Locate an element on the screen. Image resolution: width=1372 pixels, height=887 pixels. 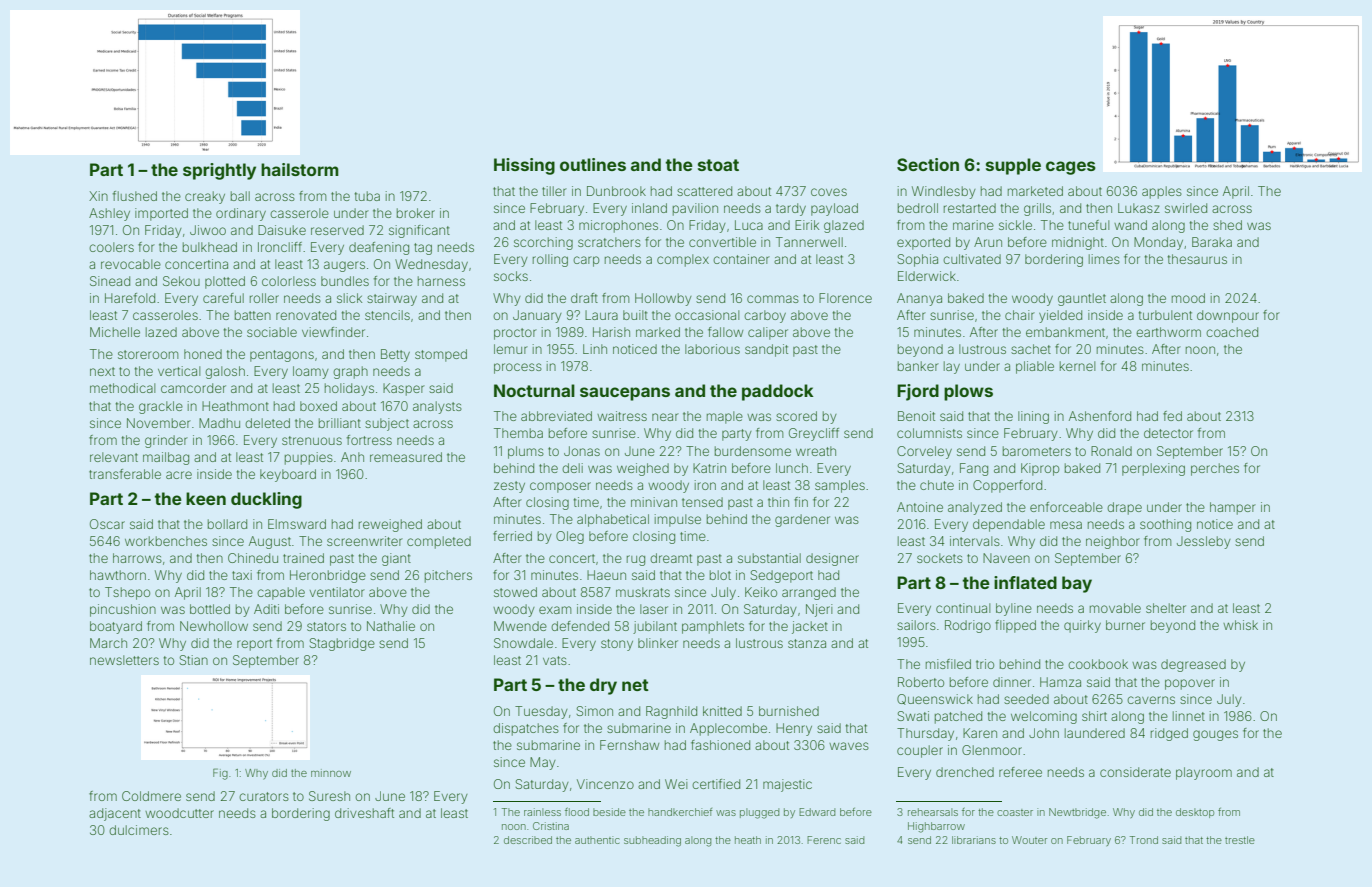
Stagbridge is located at coordinates (342, 644).
